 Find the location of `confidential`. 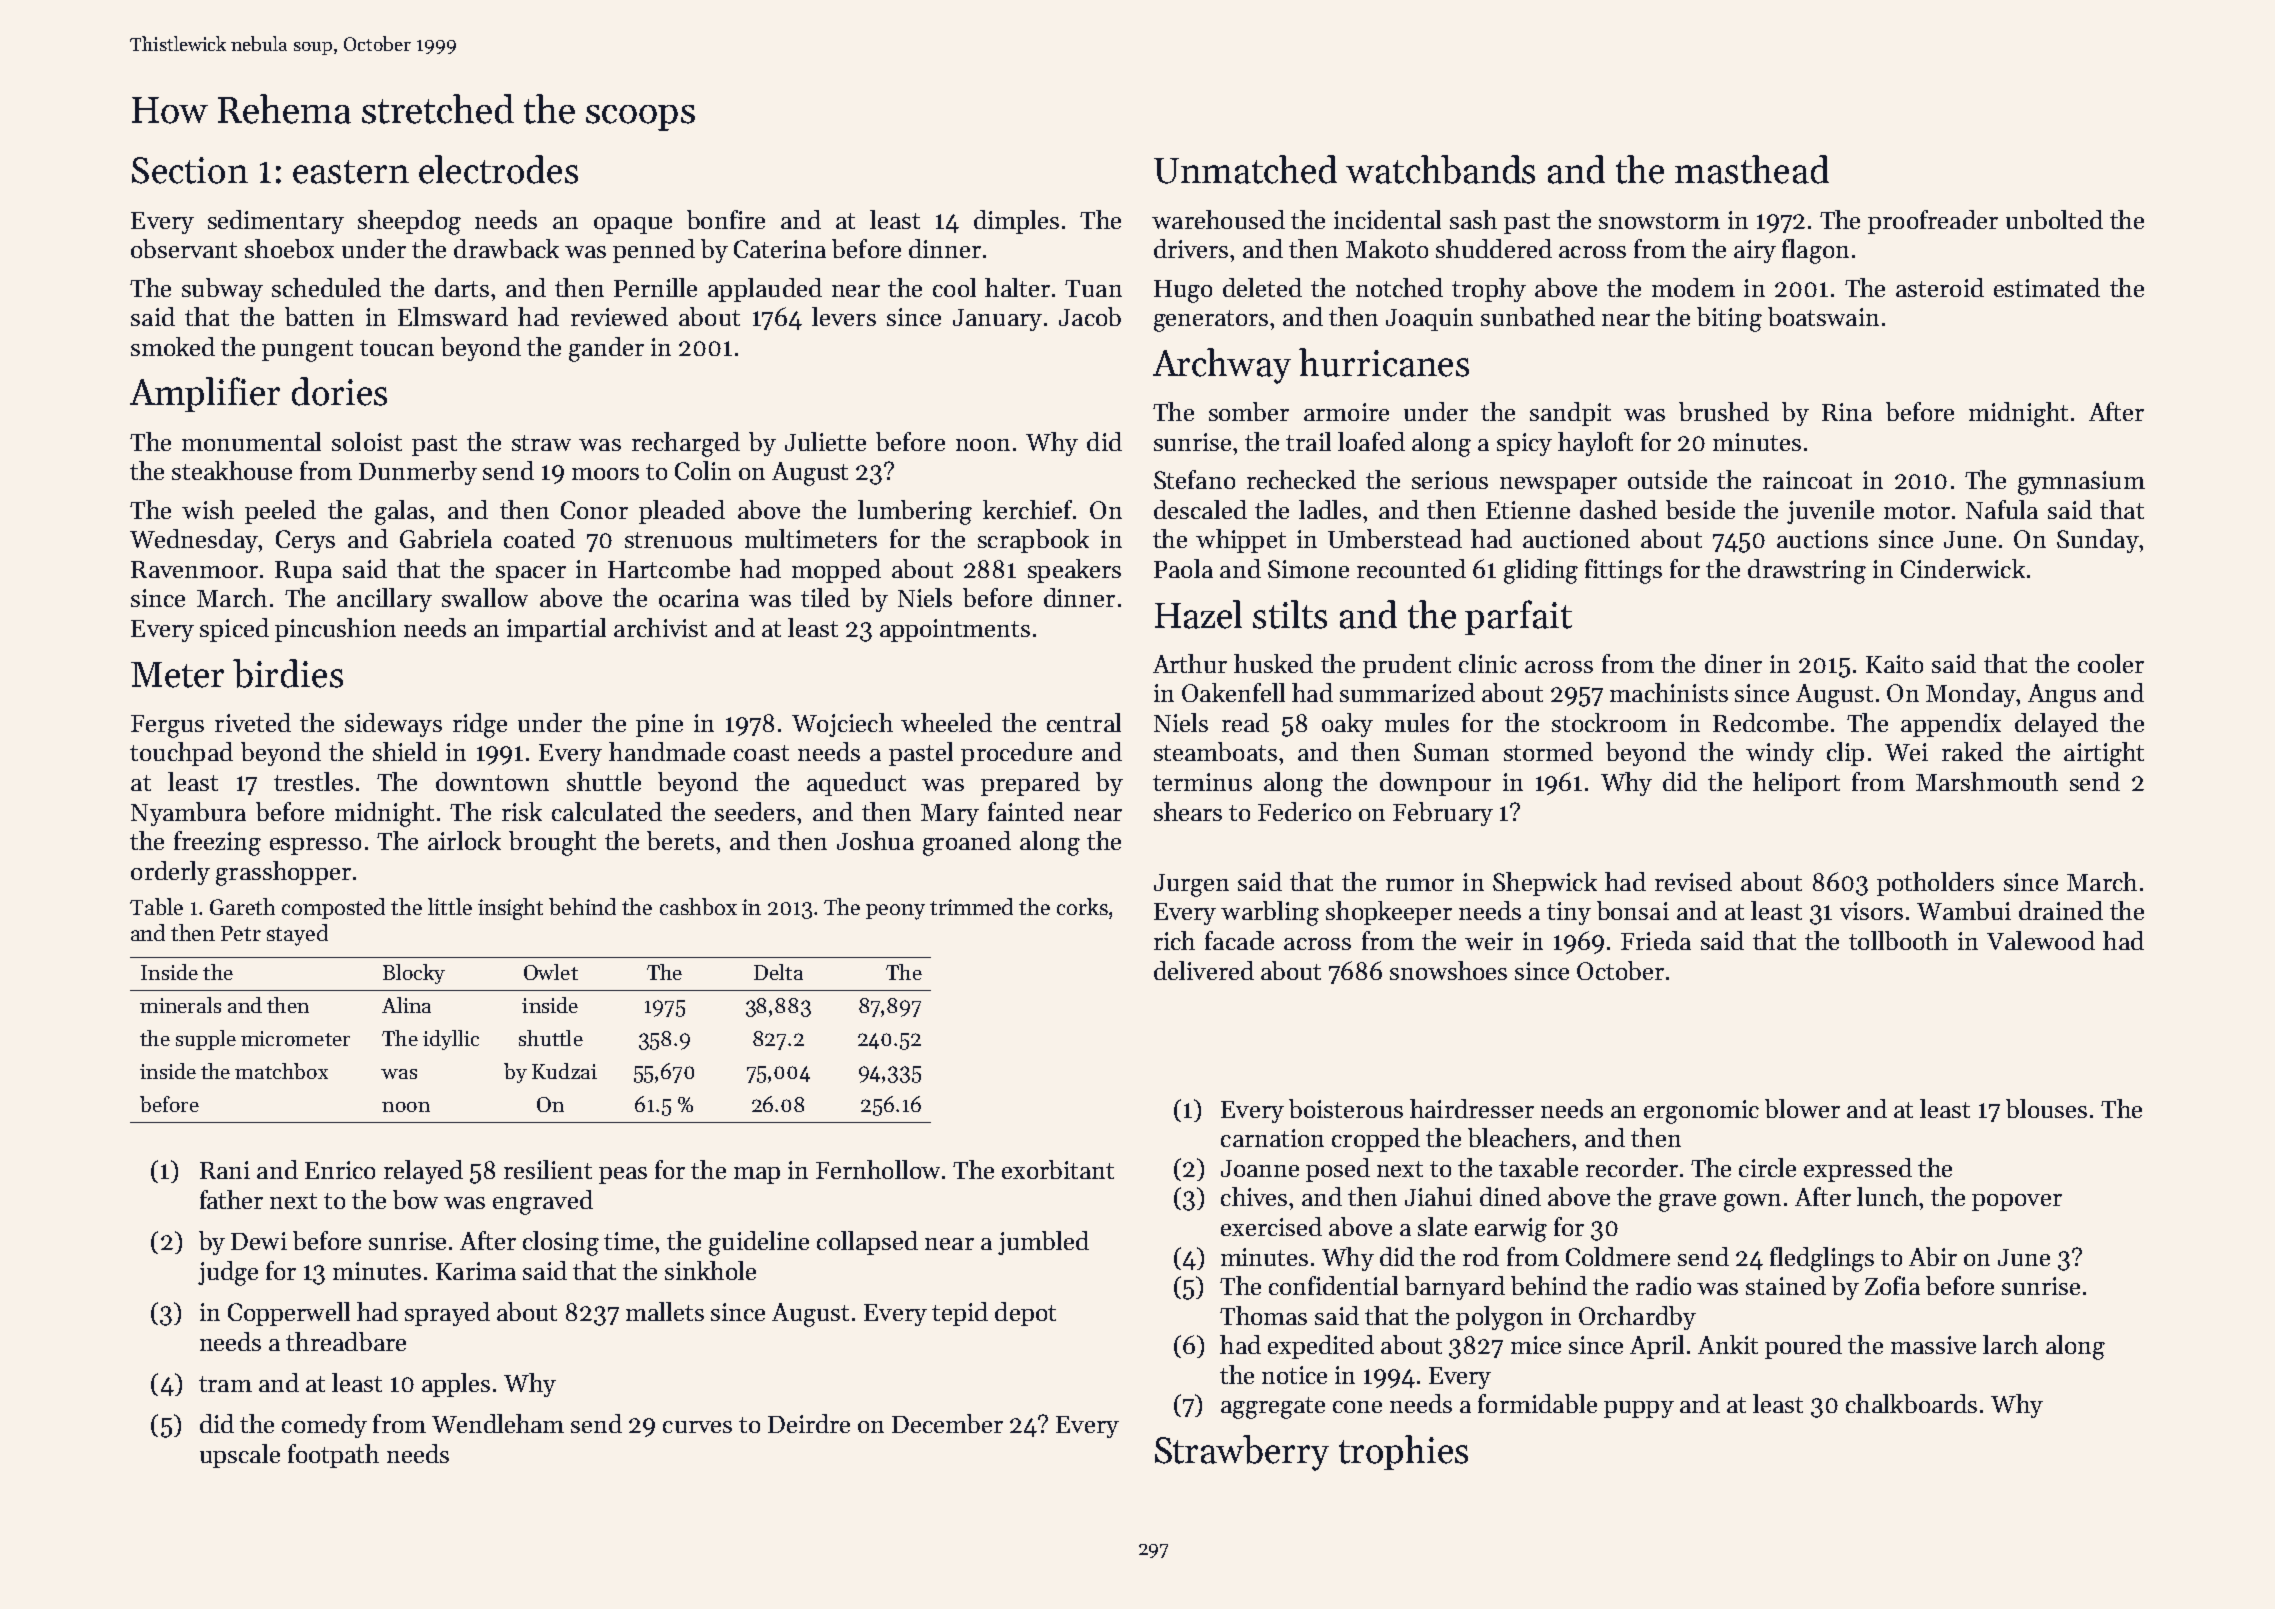

confidential is located at coordinates (1333, 1285).
